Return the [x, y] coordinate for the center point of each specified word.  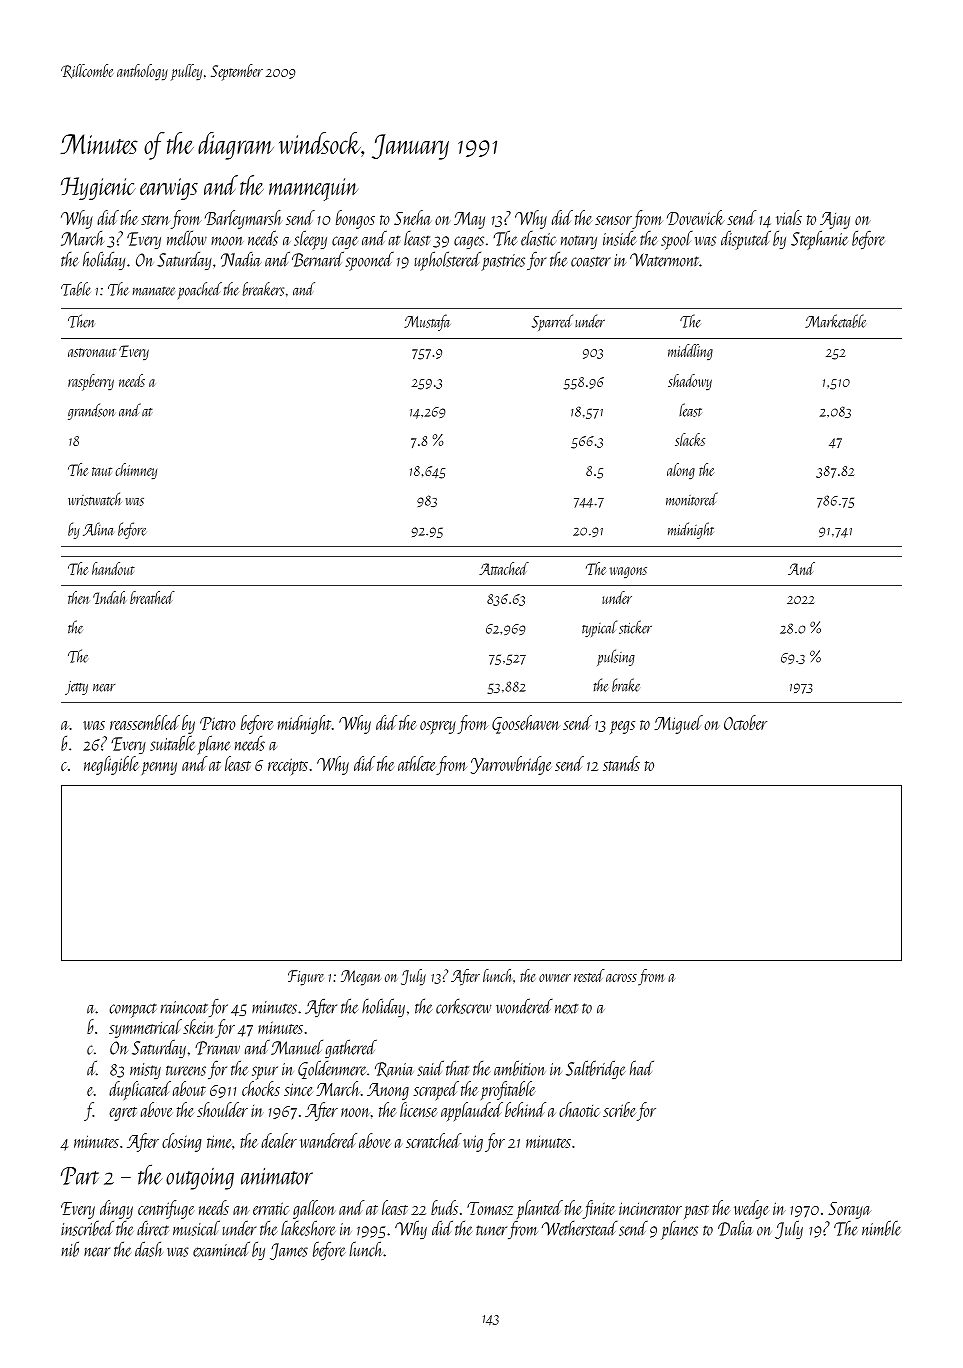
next [566, 1009]
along [681, 471]
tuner [491, 1230]
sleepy [310, 240]
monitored [692, 499]
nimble [881, 1228]
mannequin [313, 189]
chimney [136, 471]
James [289, 1251]
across [621, 978]
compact [133, 1010]
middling [690, 352]
